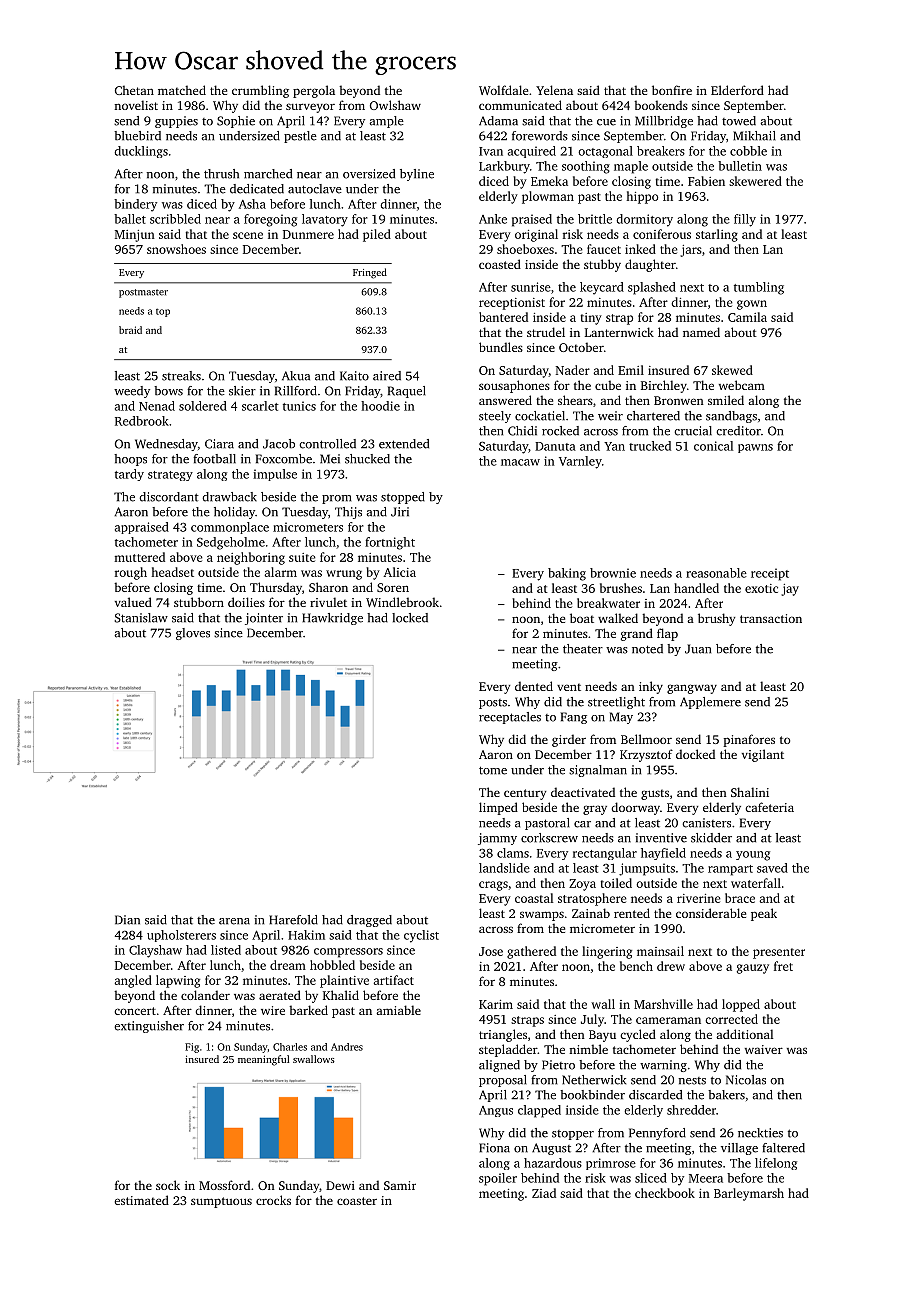 Image resolution: width=924 pixels, height=1308 pixels. What do you see at coordinates (497, 839) in the page?
I see `jammy` at bounding box center [497, 839].
